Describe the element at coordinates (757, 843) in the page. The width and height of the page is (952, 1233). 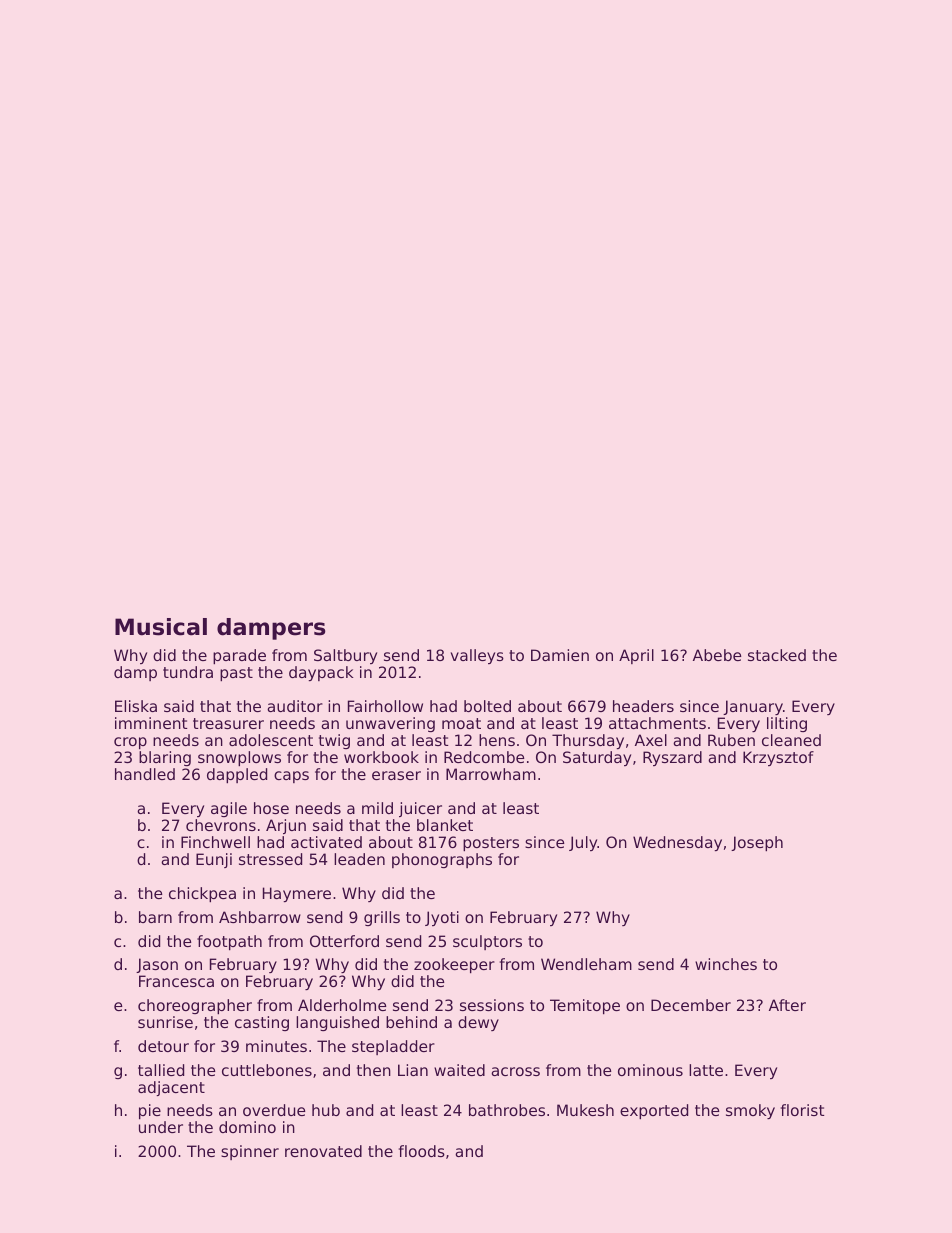
I see `Joseph` at that location.
